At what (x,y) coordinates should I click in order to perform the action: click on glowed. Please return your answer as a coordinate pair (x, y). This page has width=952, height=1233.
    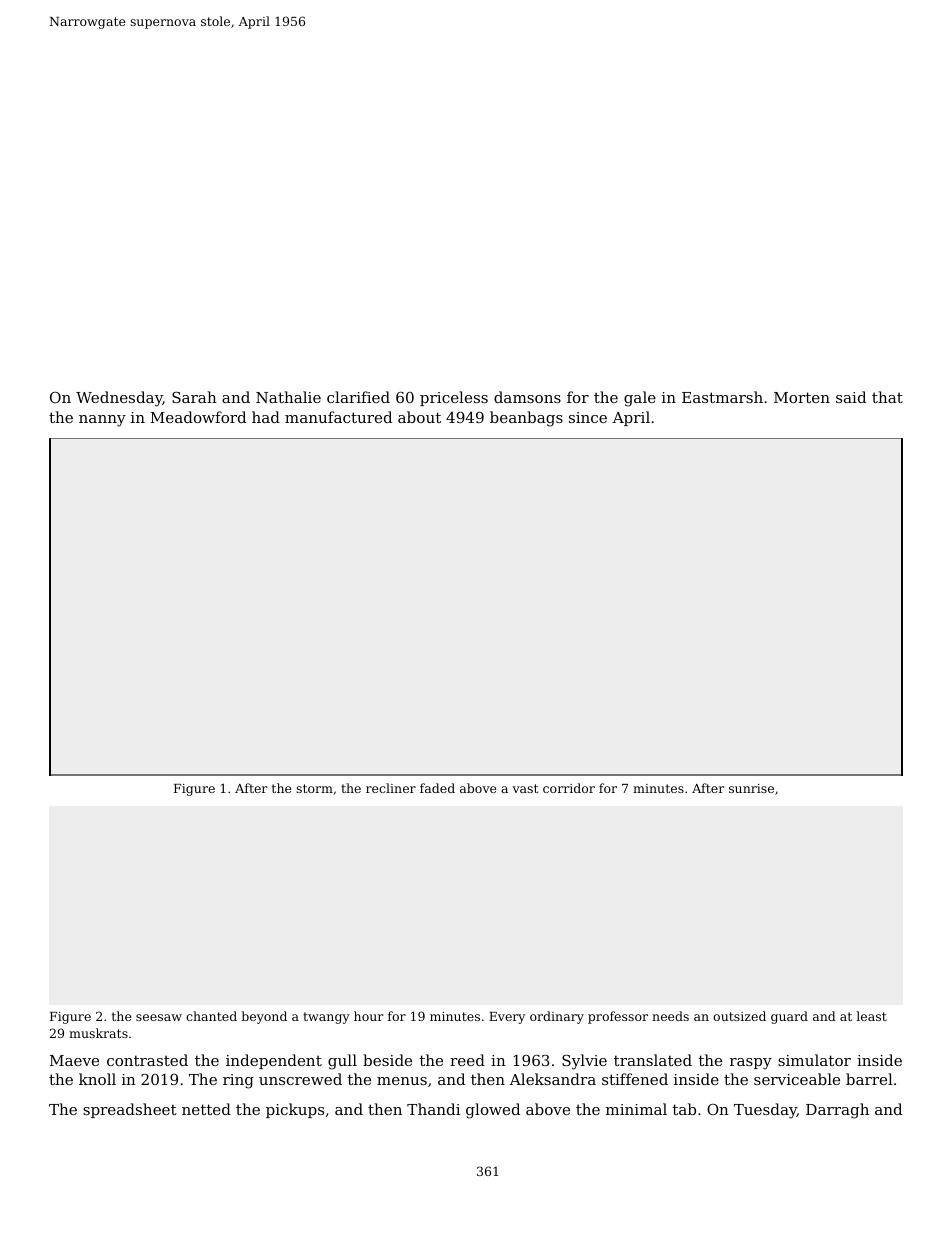
    Looking at the image, I should click on (493, 1111).
